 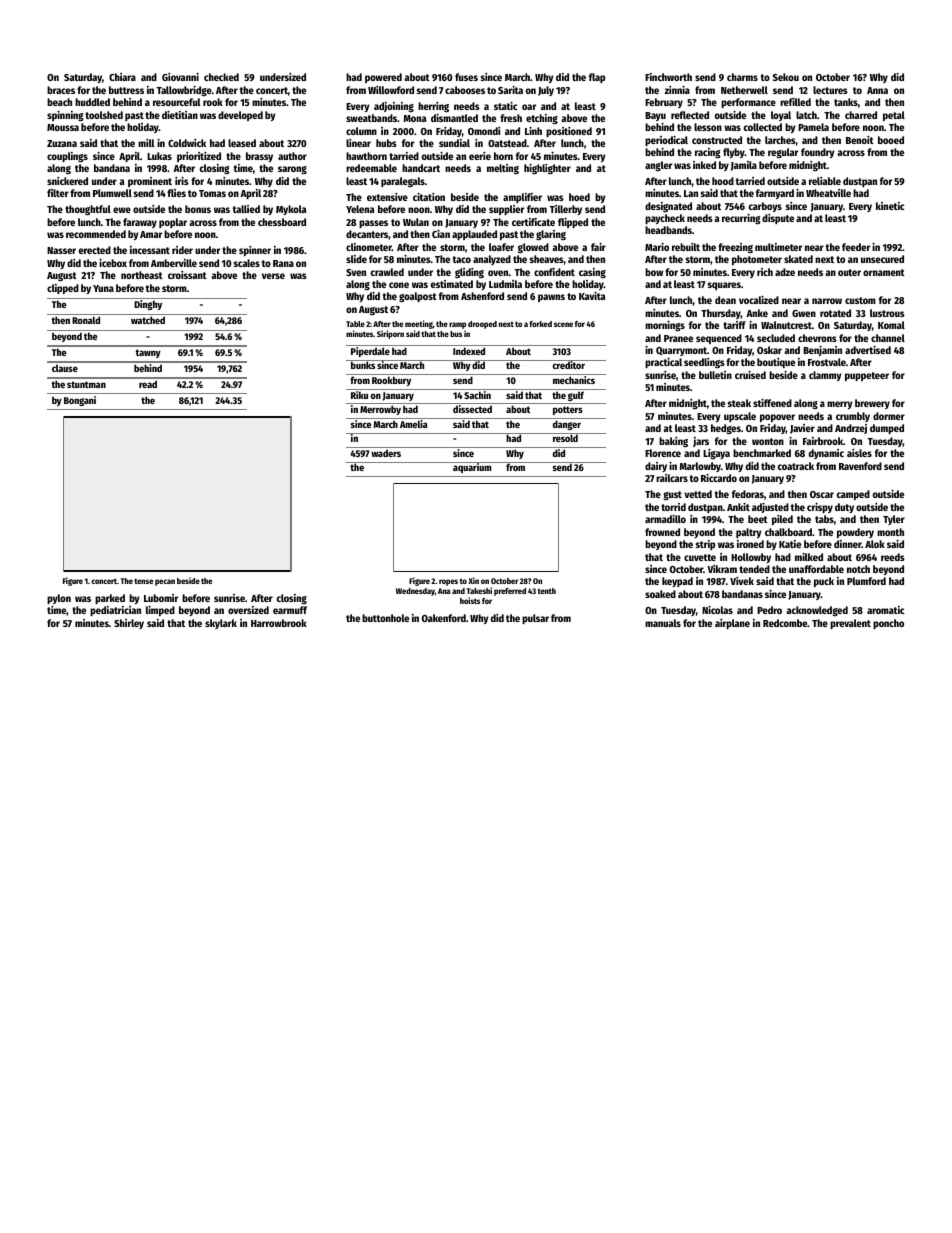 I want to click on Shirley, so click(x=129, y=624).
